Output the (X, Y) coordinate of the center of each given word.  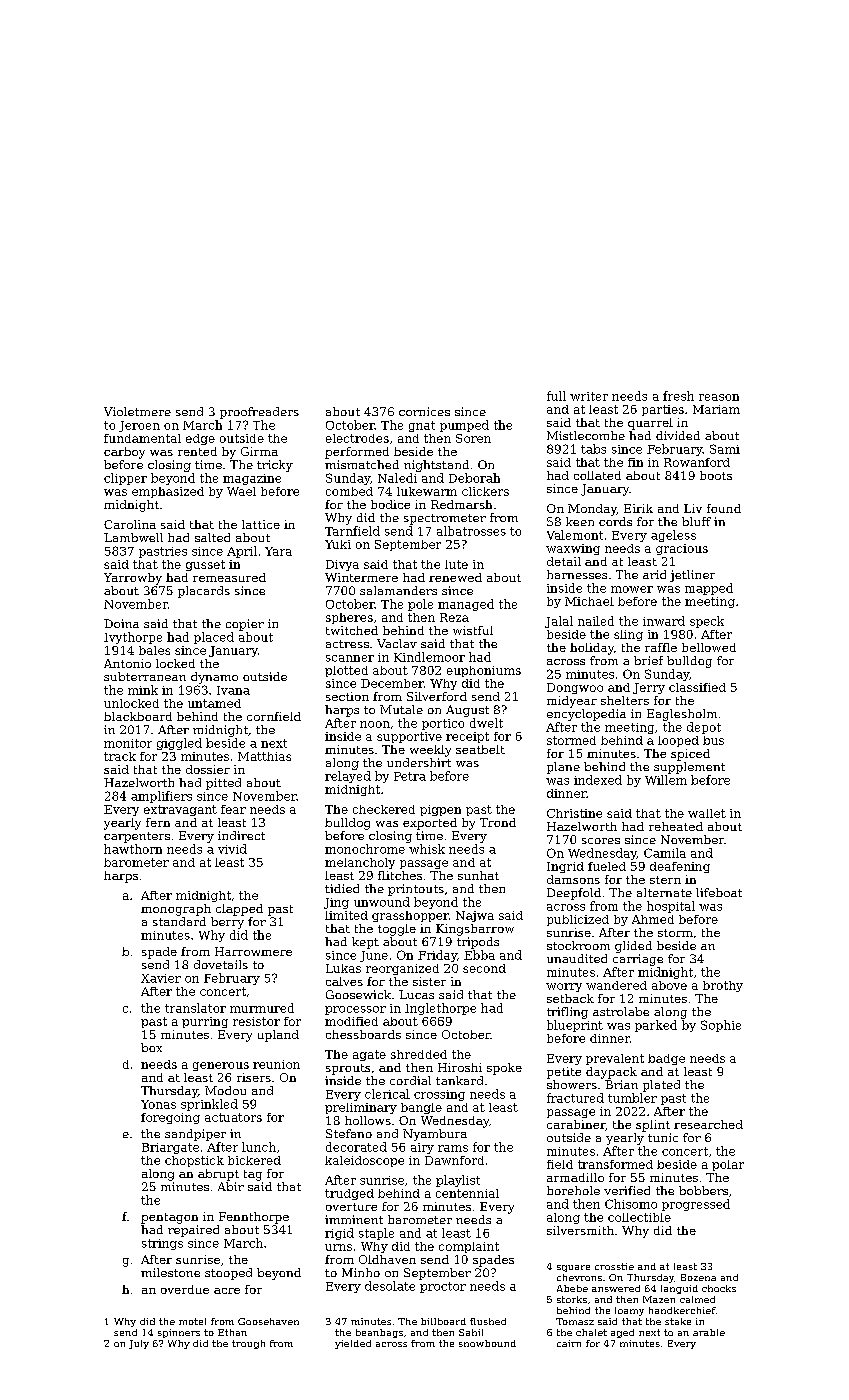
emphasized (168, 492)
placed (214, 638)
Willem (666, 780)
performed (357, 453)
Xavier (161, 978)
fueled (607, 866)
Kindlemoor (429, 657)
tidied (342, 888)
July (139, 1344)
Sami (725, 449)
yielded (353, 1344)
